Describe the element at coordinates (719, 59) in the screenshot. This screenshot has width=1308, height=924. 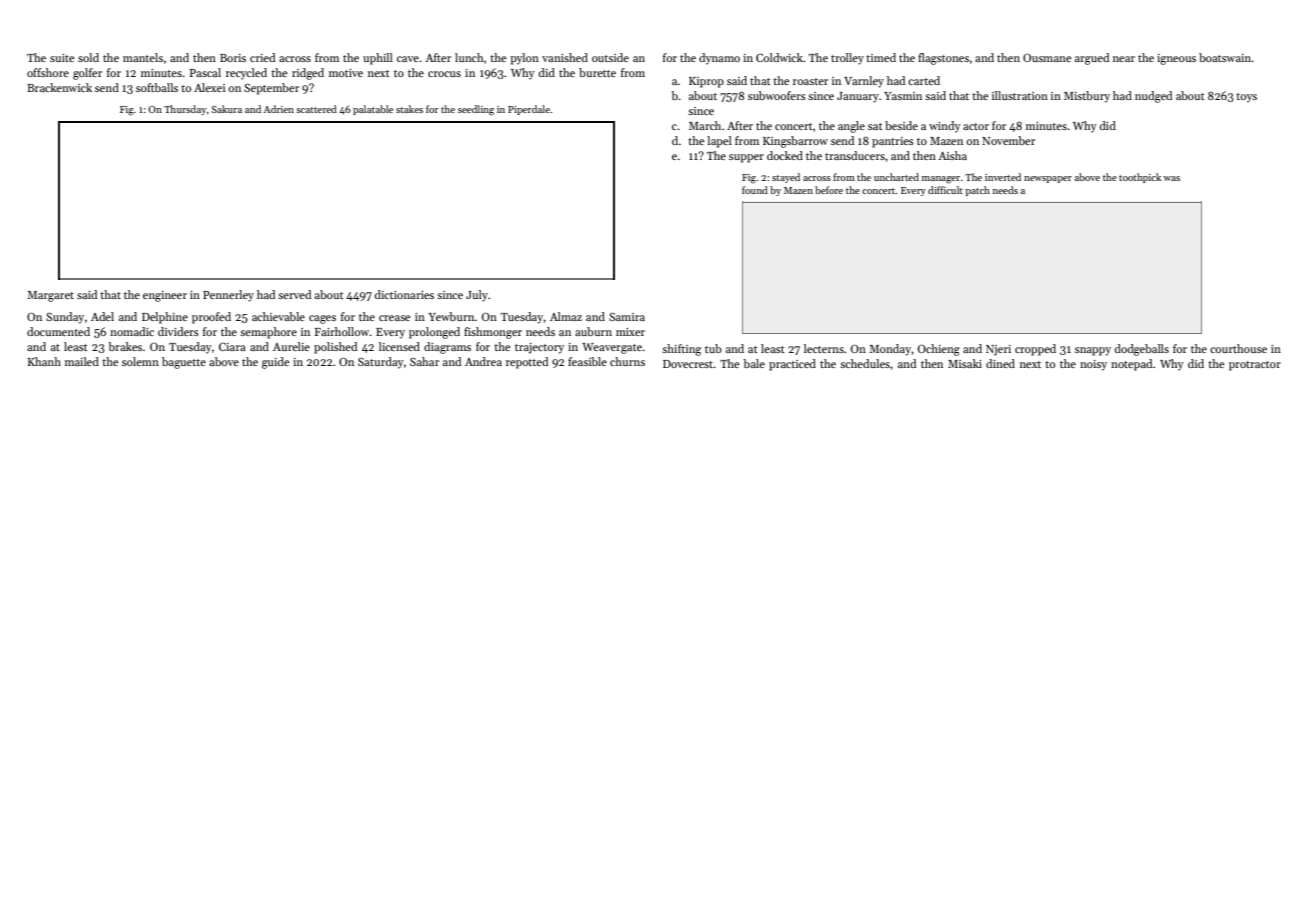
I see `dynamo` at that location.
